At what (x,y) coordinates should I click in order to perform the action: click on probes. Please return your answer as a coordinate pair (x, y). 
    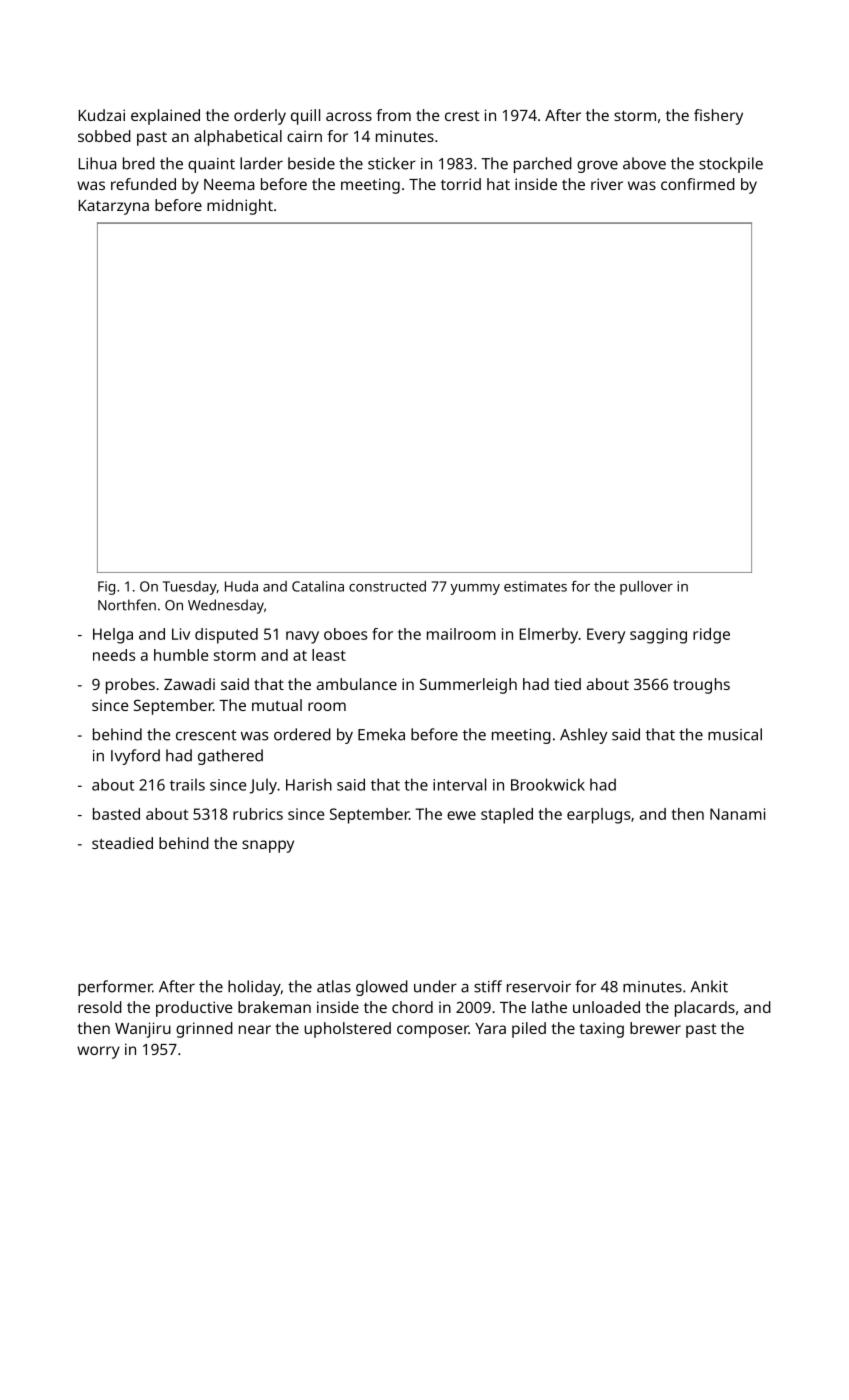
    Looking at the image, I should click on (130, 686).
